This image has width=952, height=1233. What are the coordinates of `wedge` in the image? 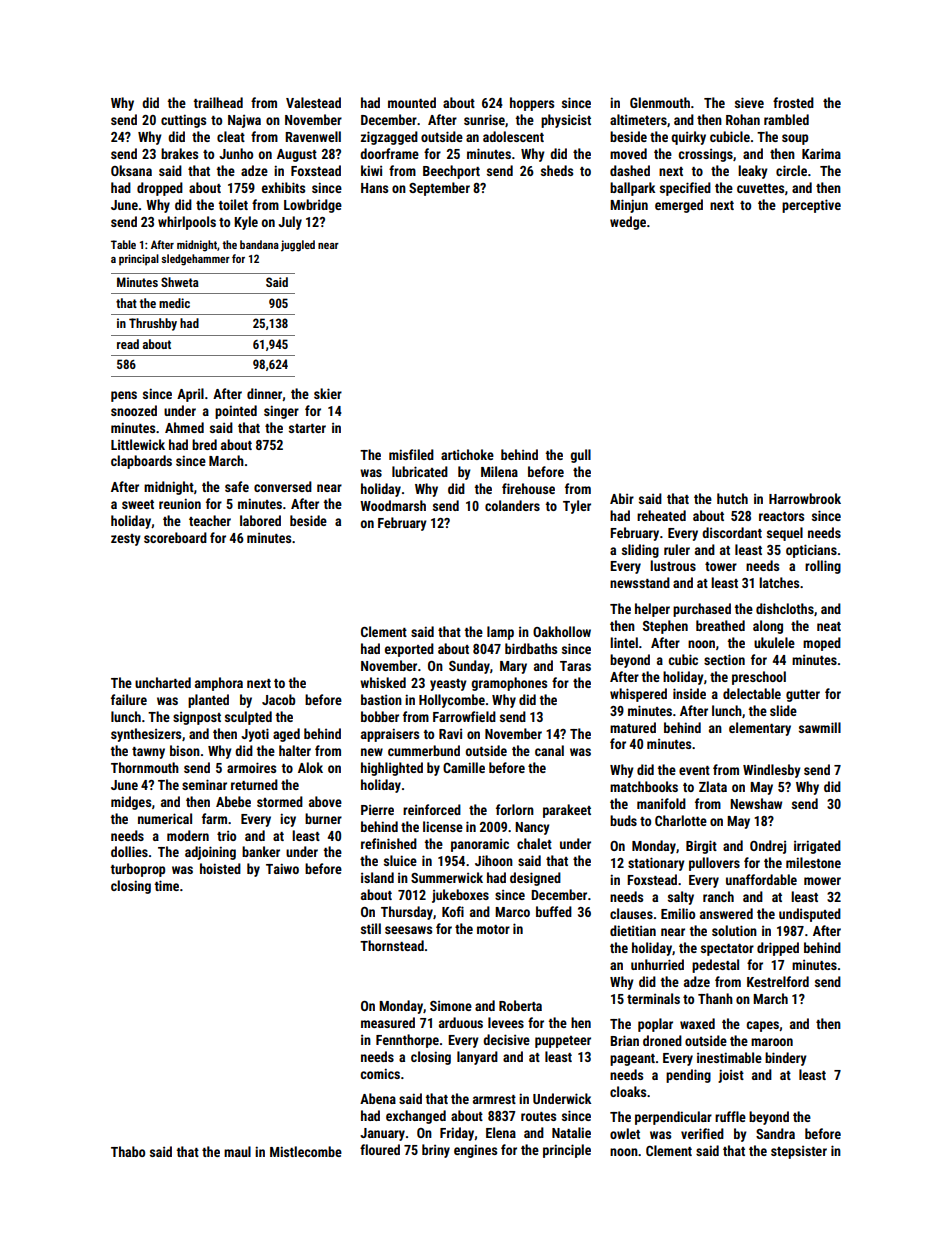 It's located at (628, 223).
